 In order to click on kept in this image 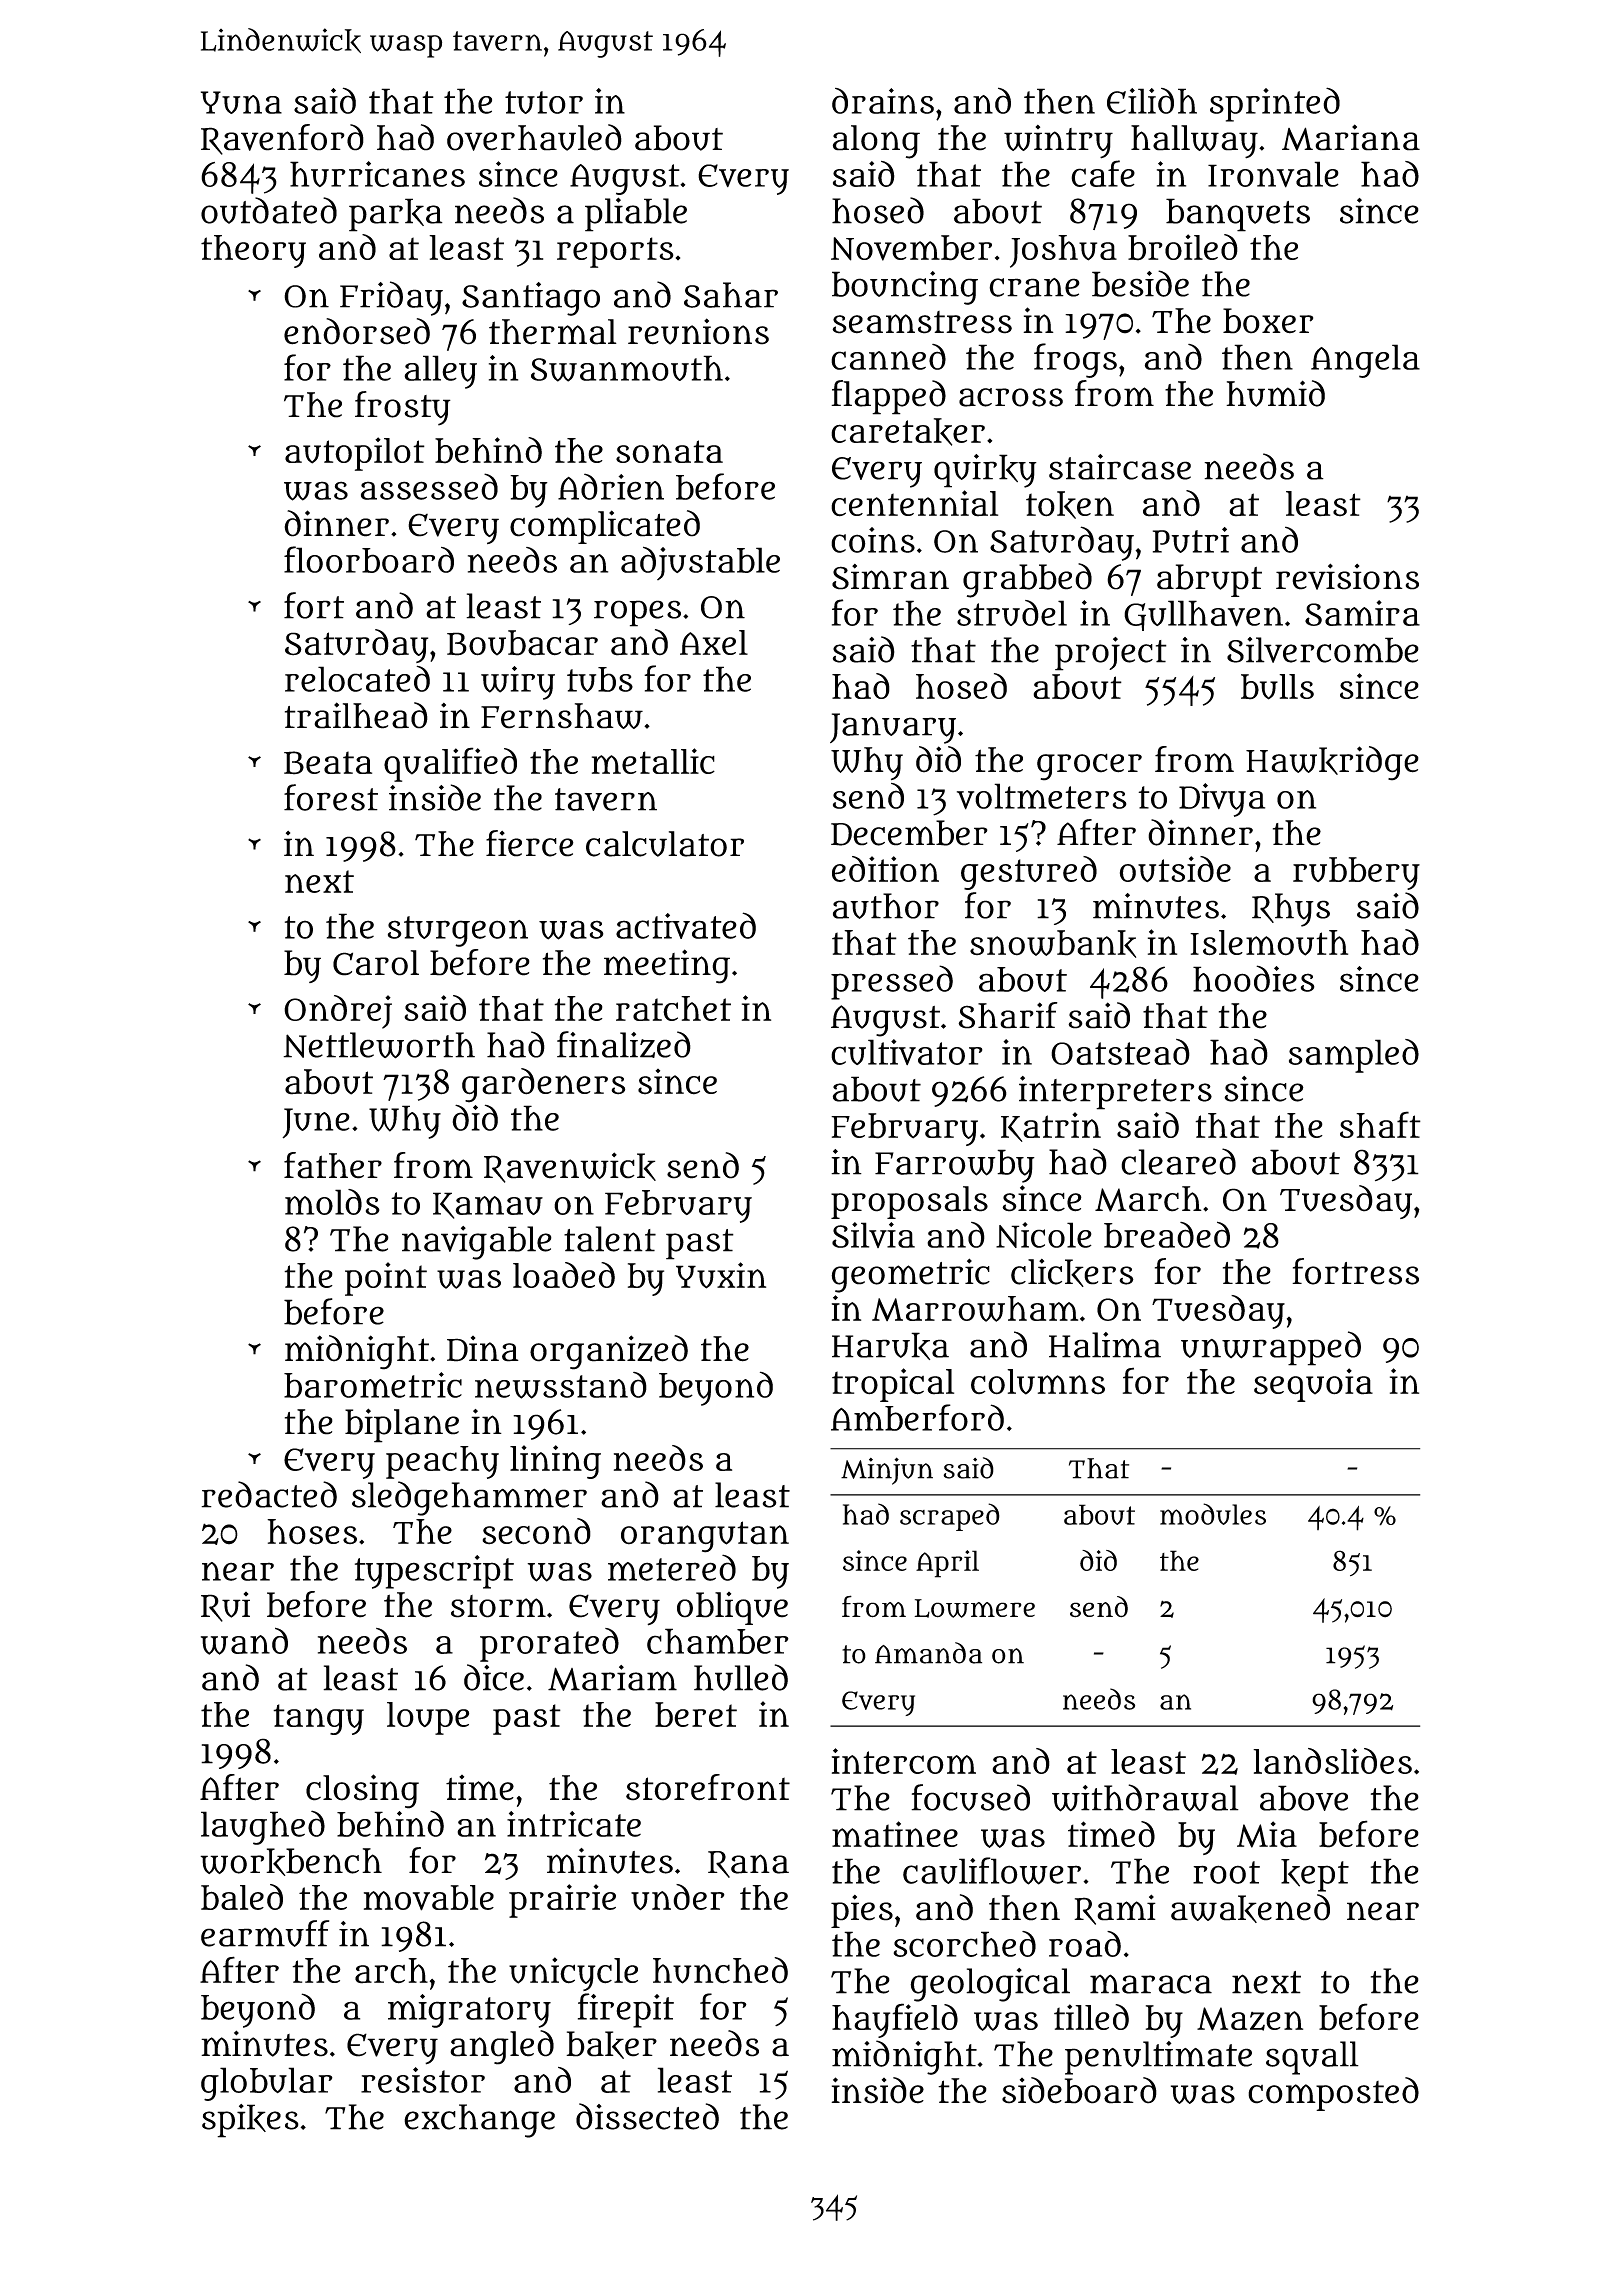, I will do `click(1315, 1875)`.
